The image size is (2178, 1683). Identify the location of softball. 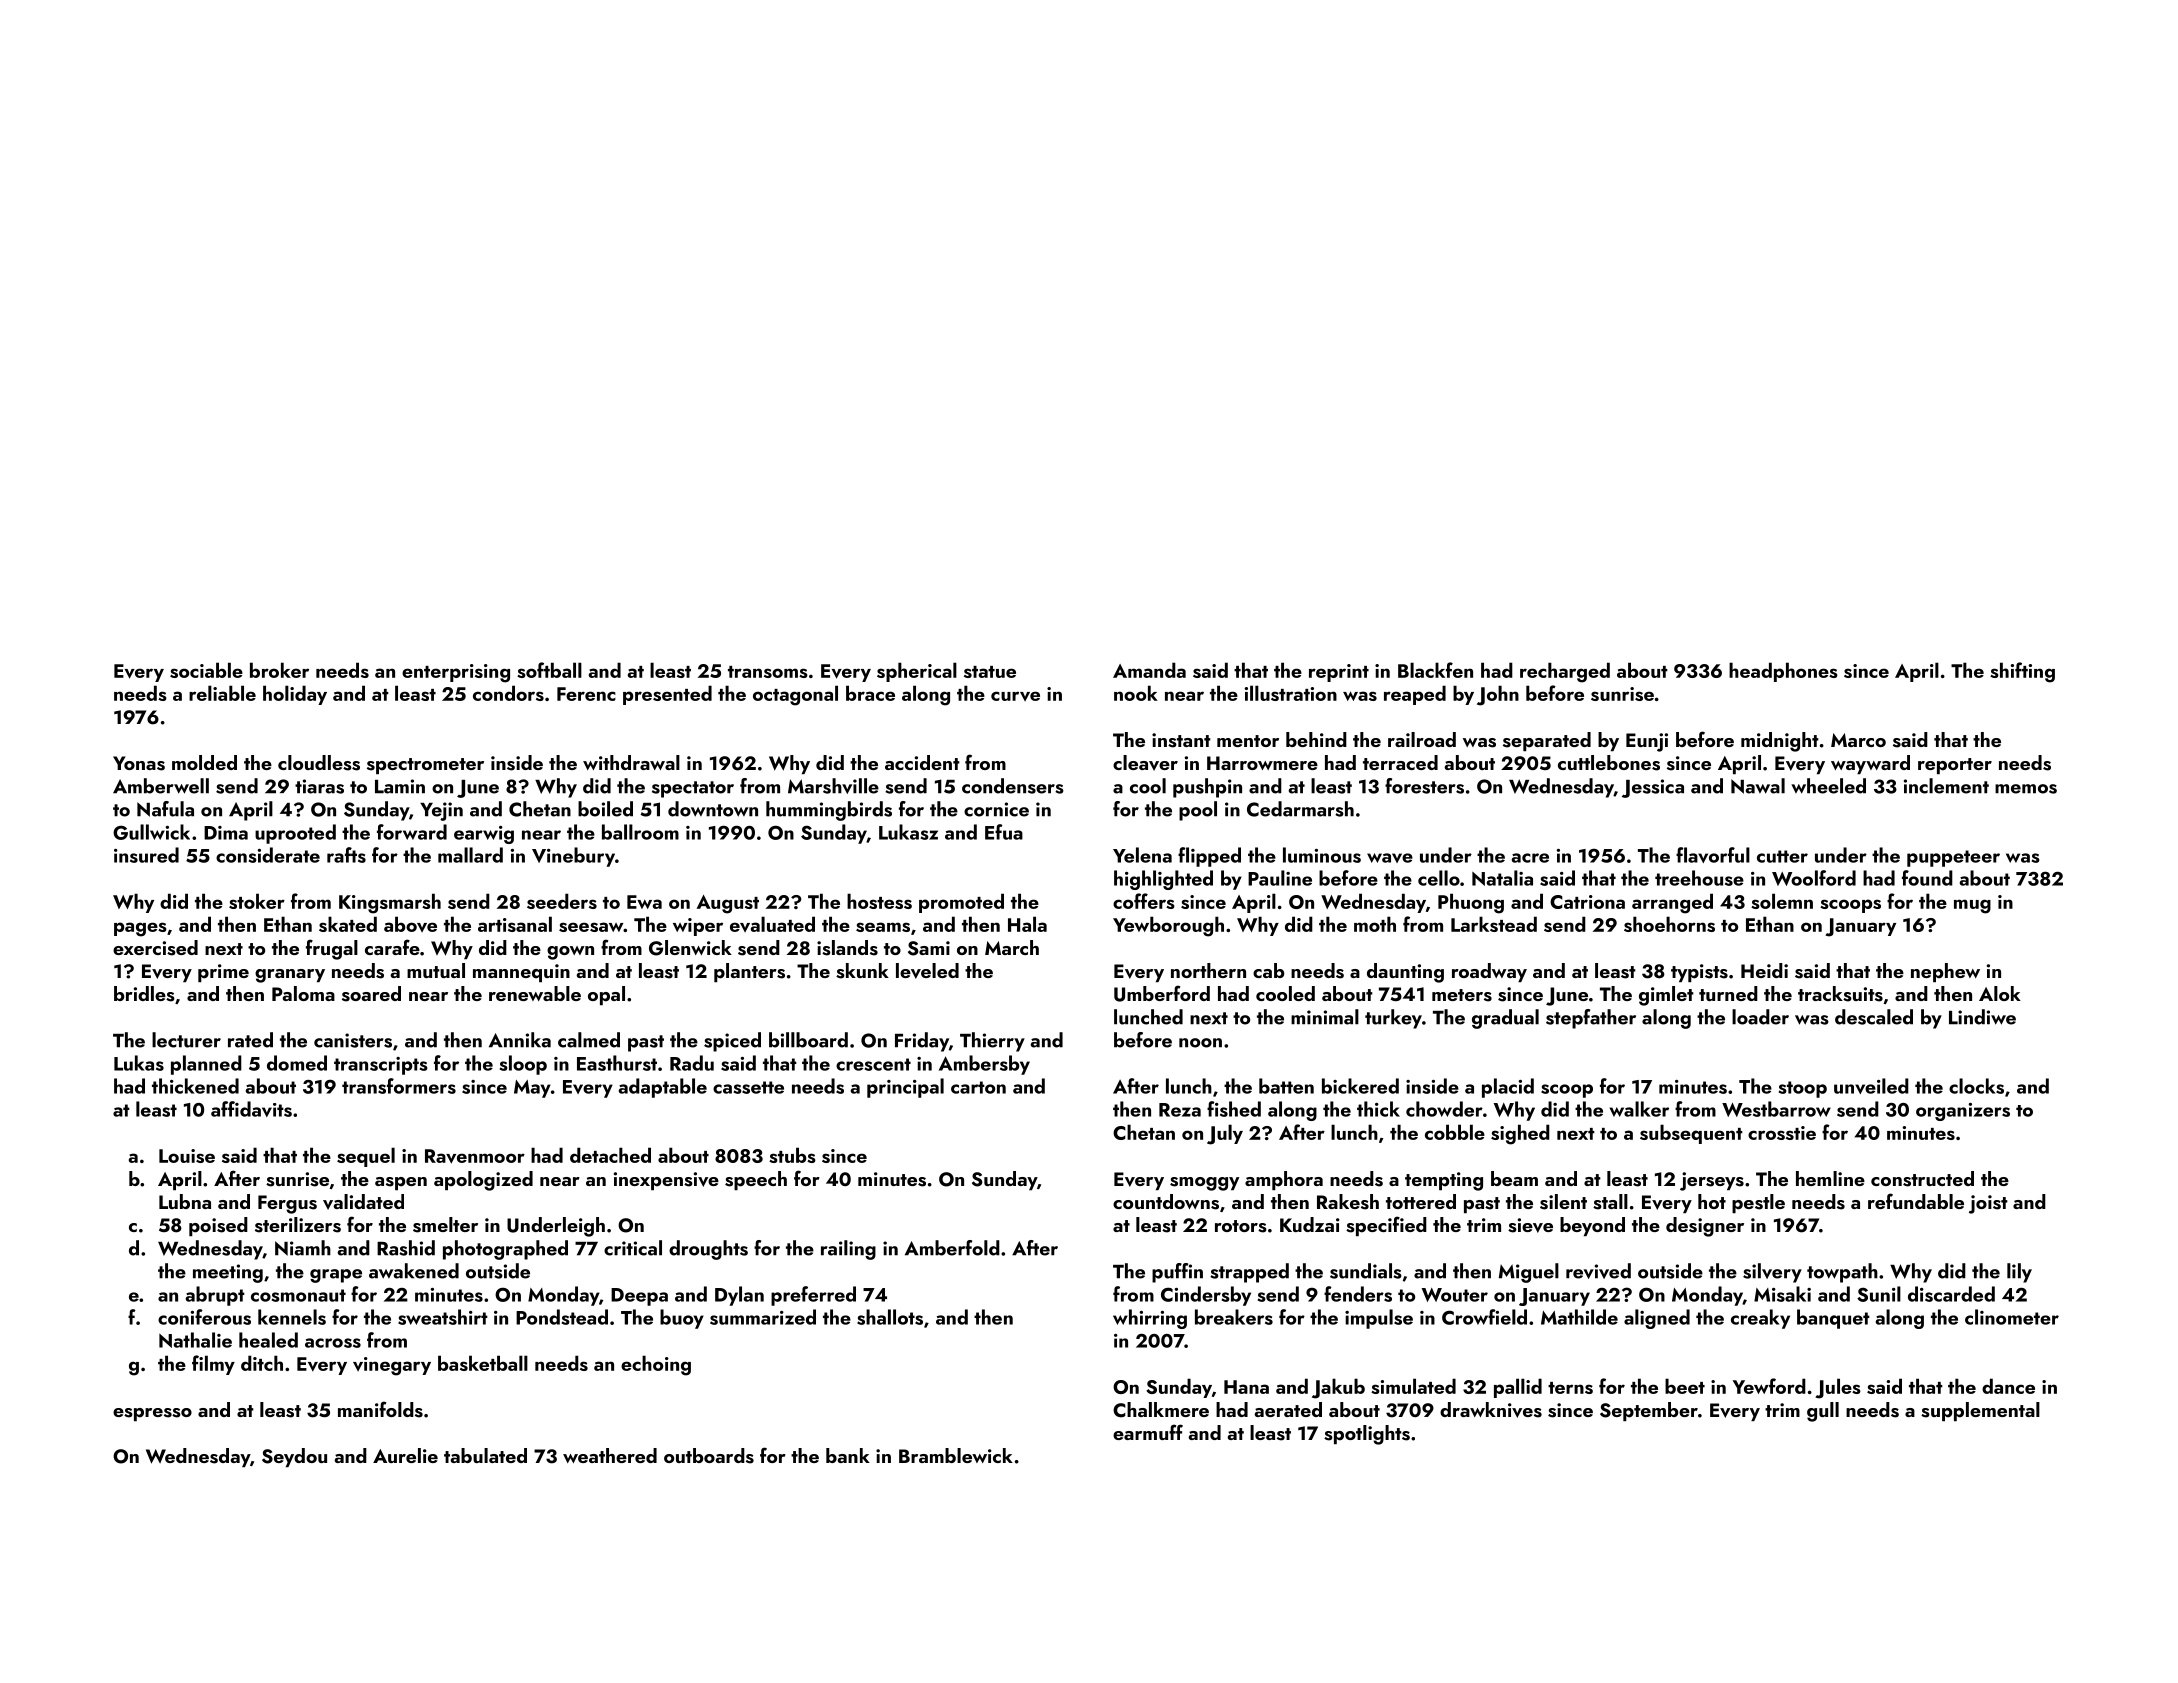
(549, 670).
